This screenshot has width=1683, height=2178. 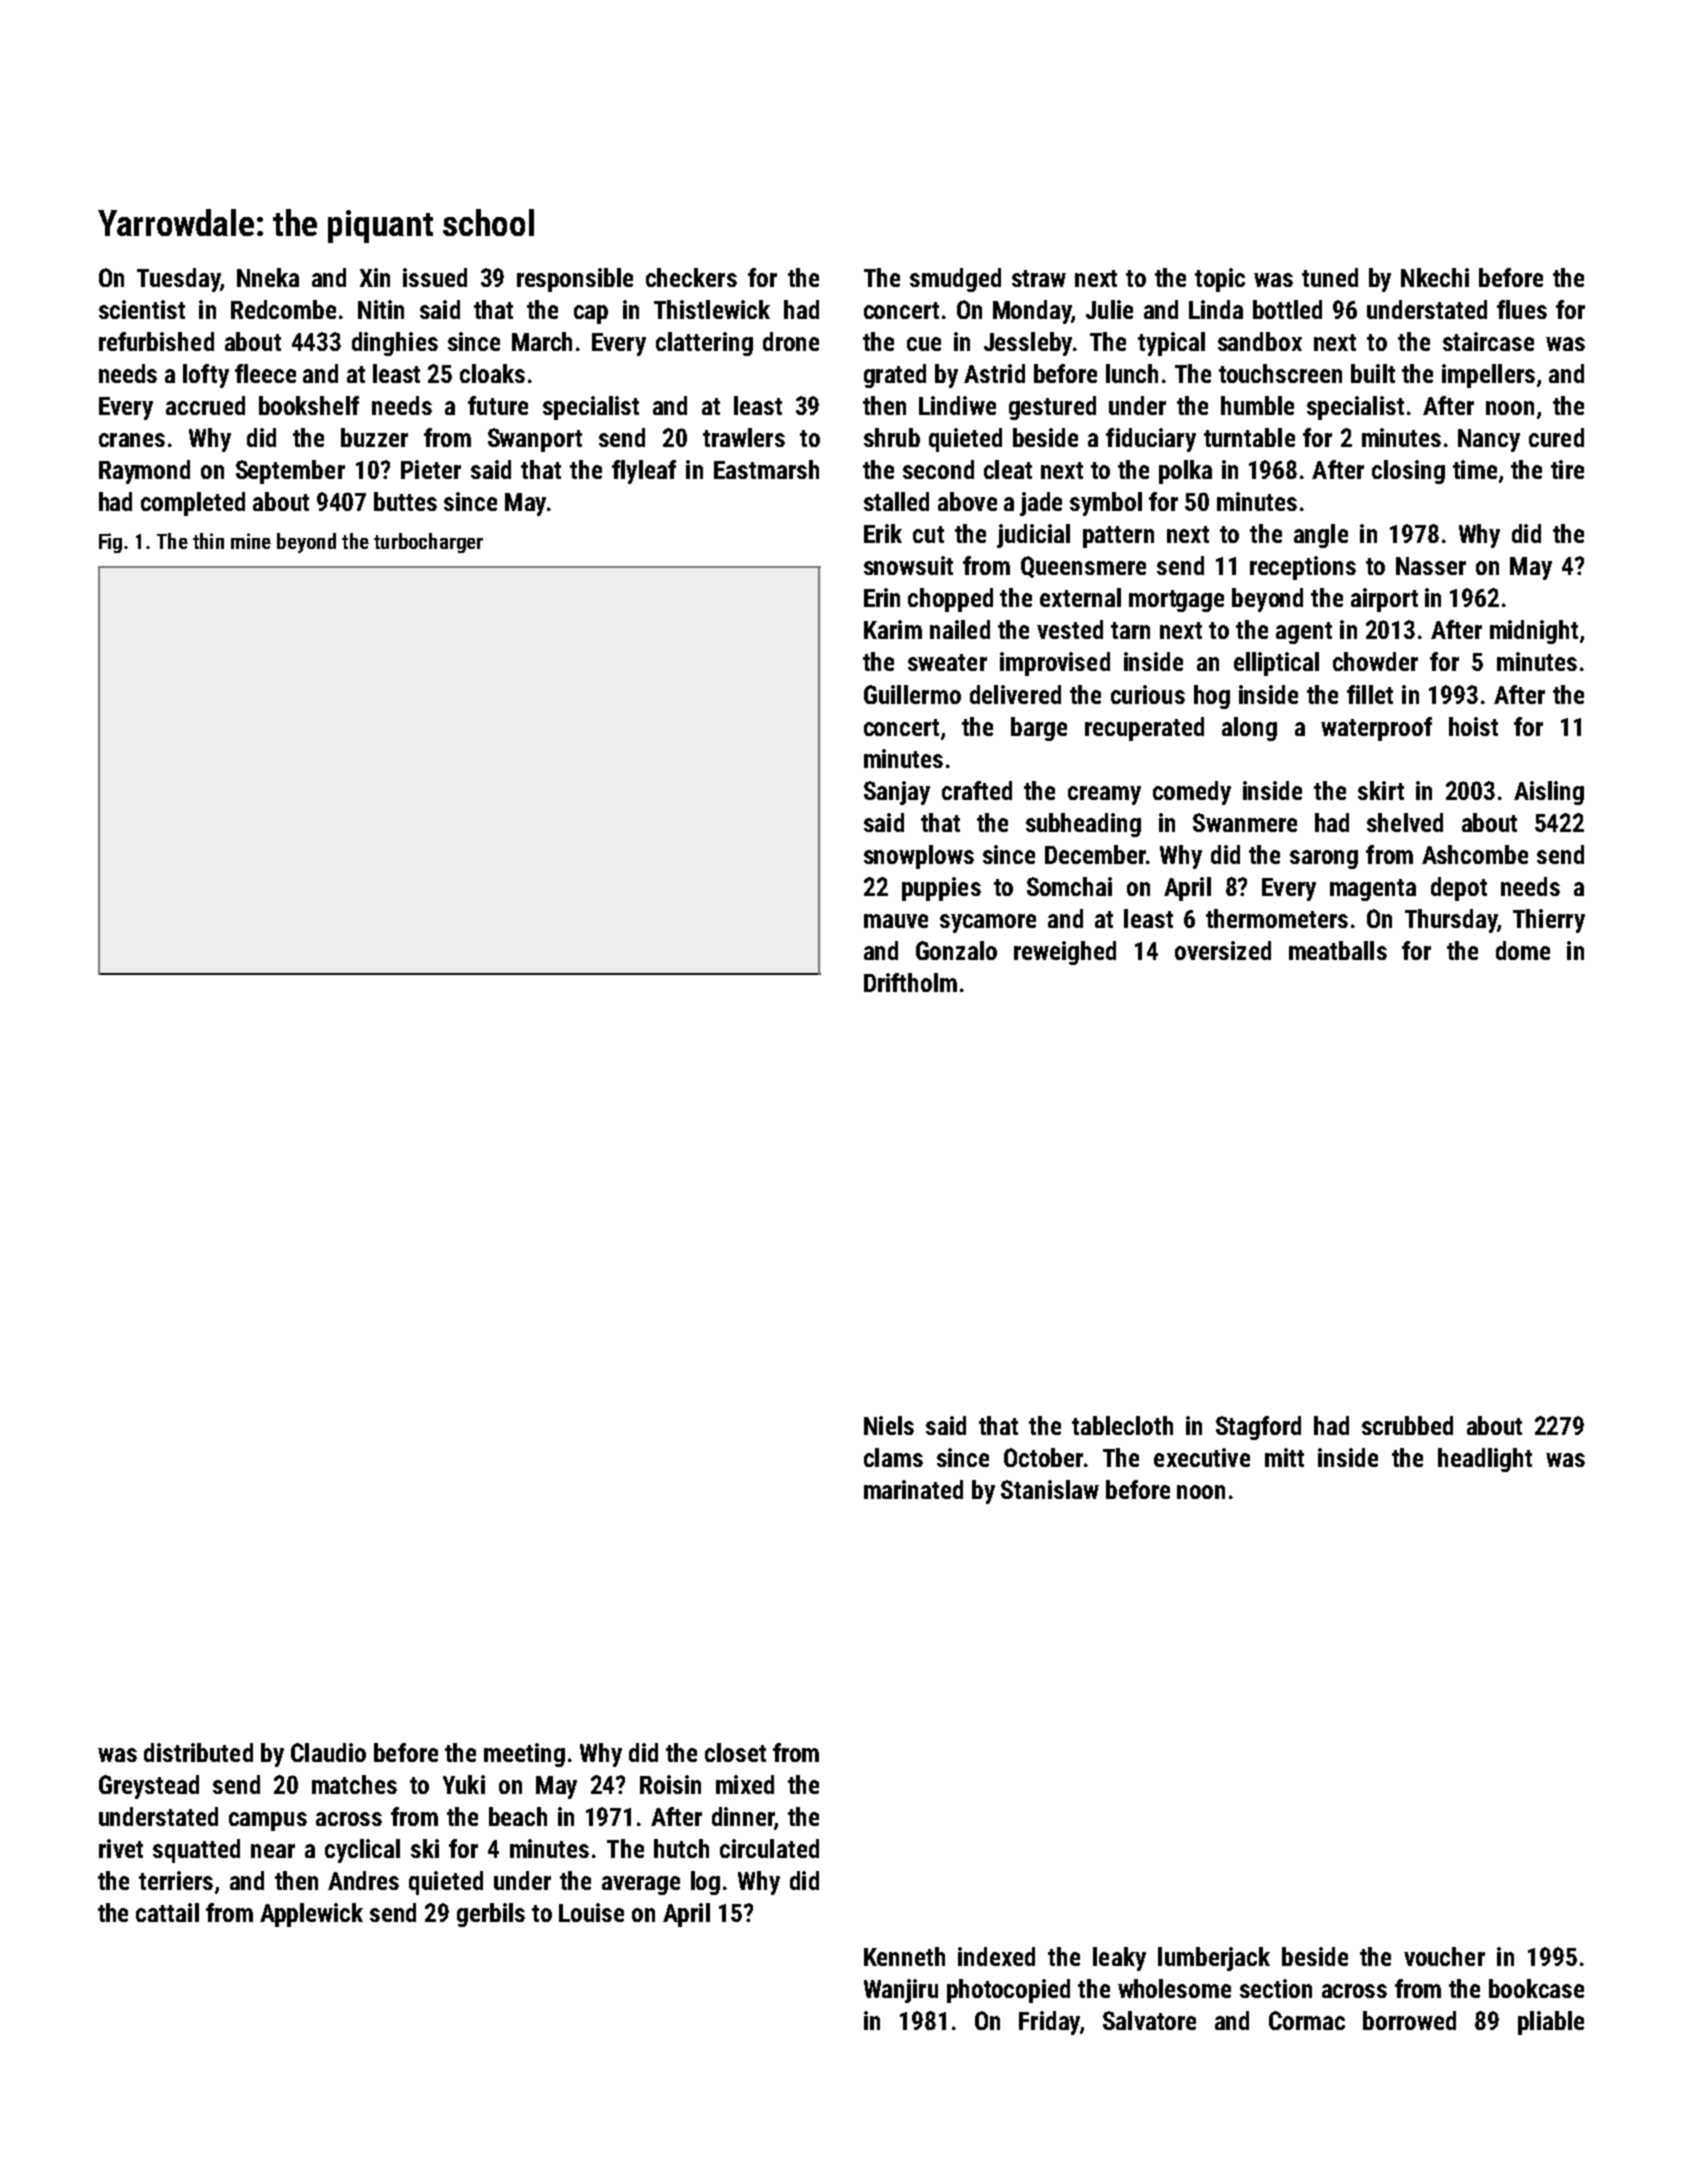 I want to click on Niels, so click(x=889, y=1425).
